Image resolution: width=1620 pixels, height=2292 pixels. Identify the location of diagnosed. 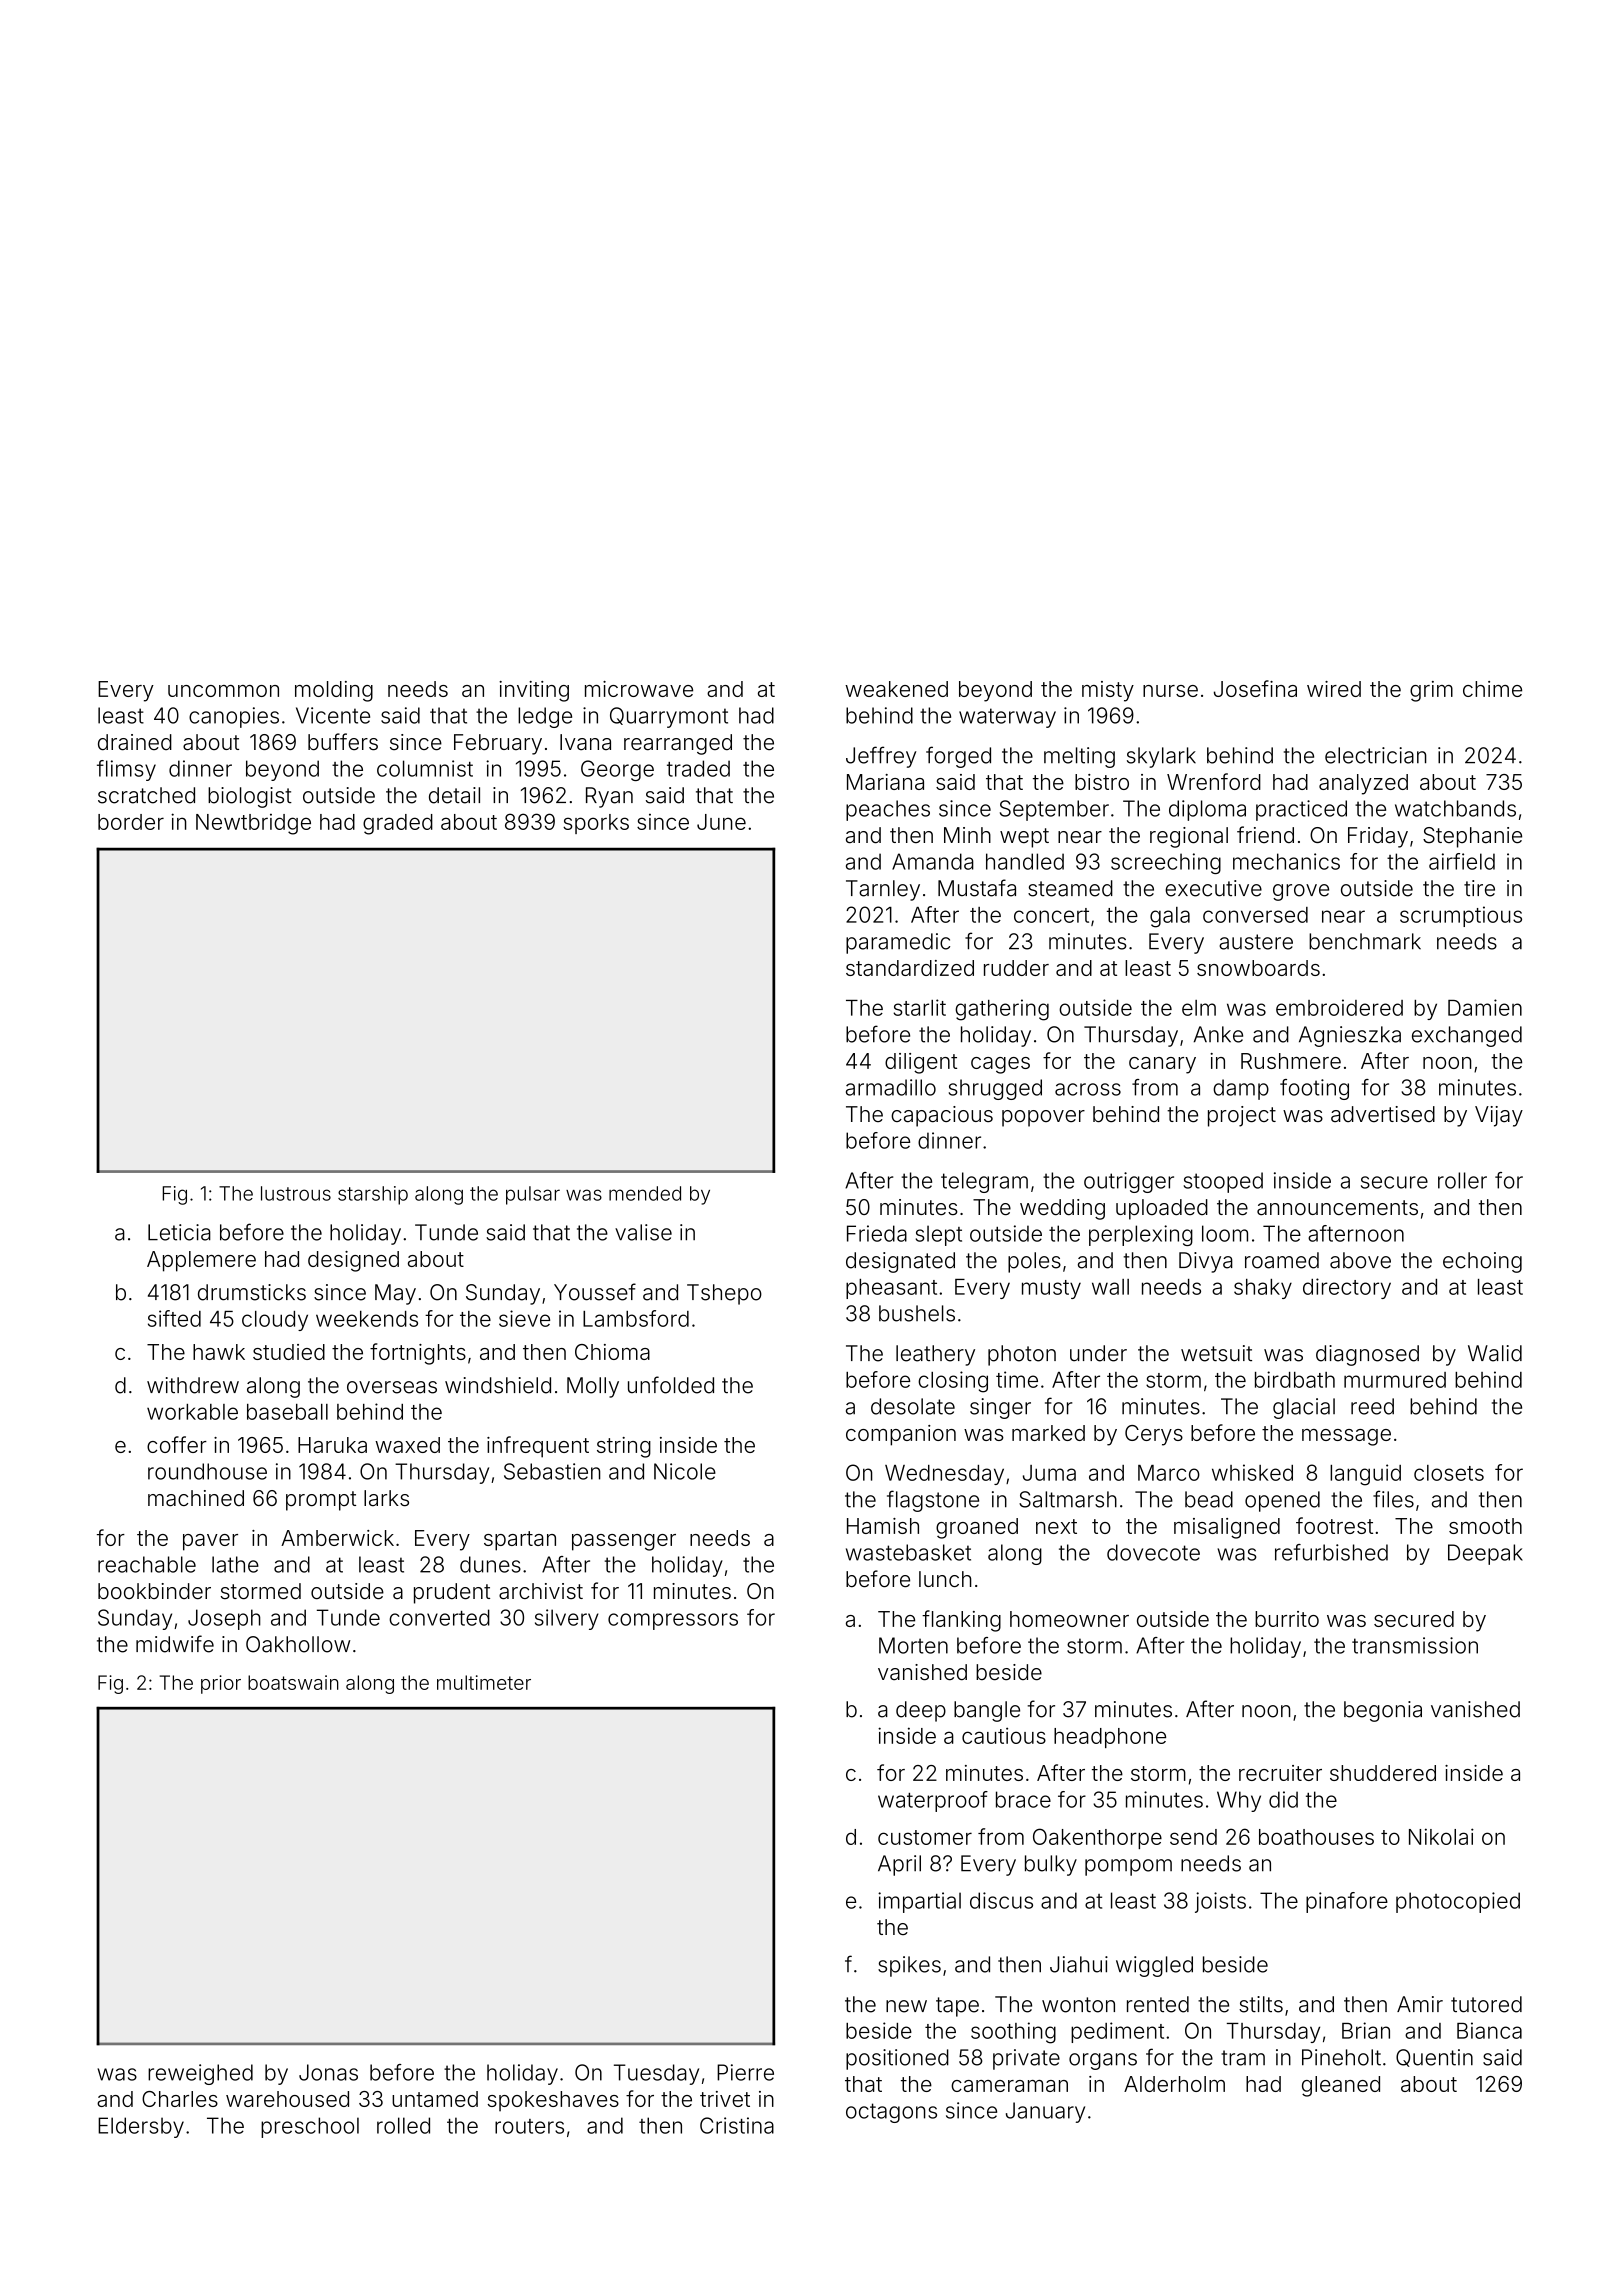
(1367, 1355).
